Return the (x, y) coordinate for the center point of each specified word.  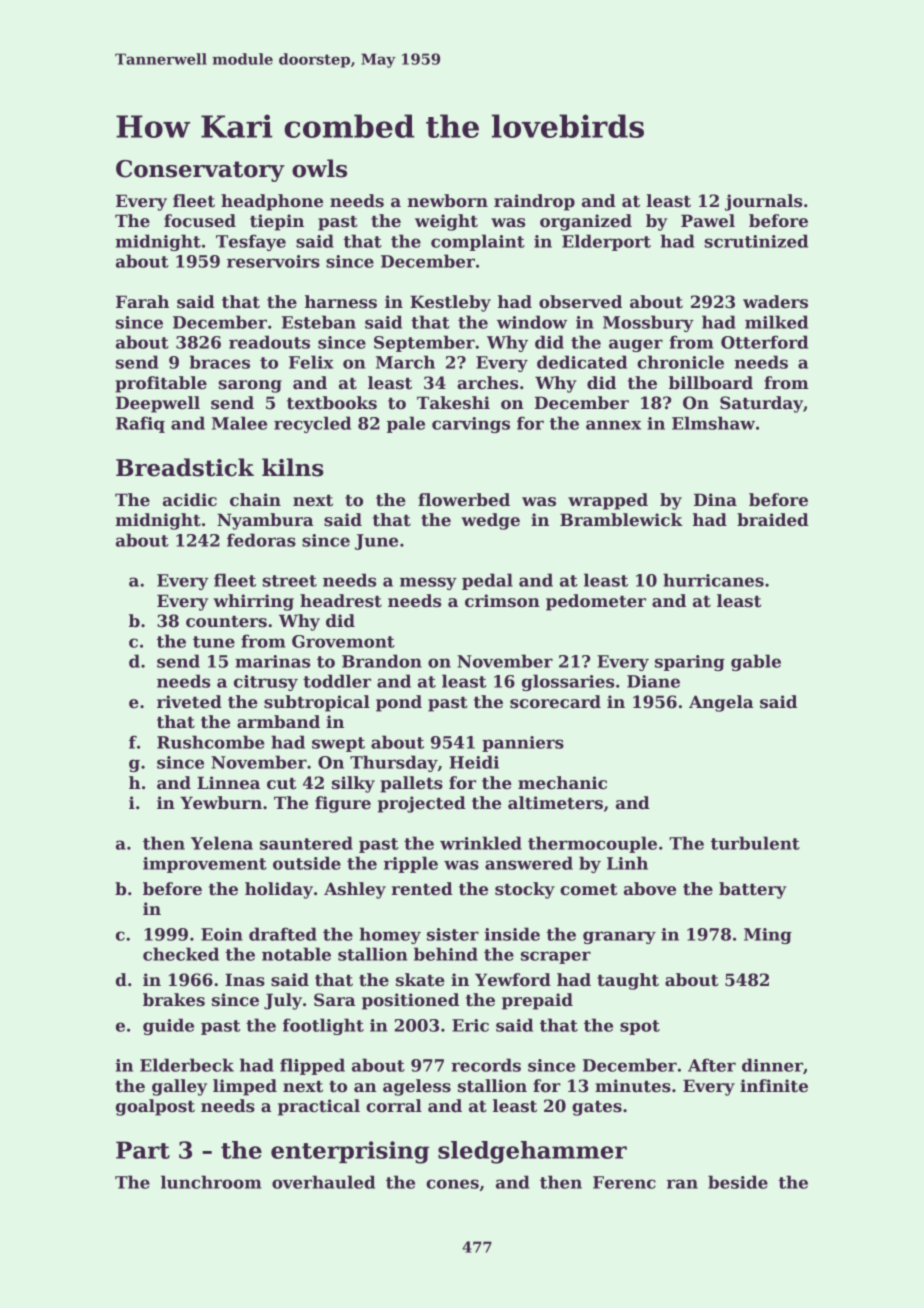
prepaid (537, 1001)
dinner (772, 1065)
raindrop (534, 202)
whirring (253, 602)
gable (756, 662)
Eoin (222, 934)
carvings (471, 425)
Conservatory (200, 171)
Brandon (382, 661)
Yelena (222, 843)
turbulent (755, 843)
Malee (239, 423)
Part (143, 1150)
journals (763, 202)
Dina (715, 500)
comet (588, 890)
